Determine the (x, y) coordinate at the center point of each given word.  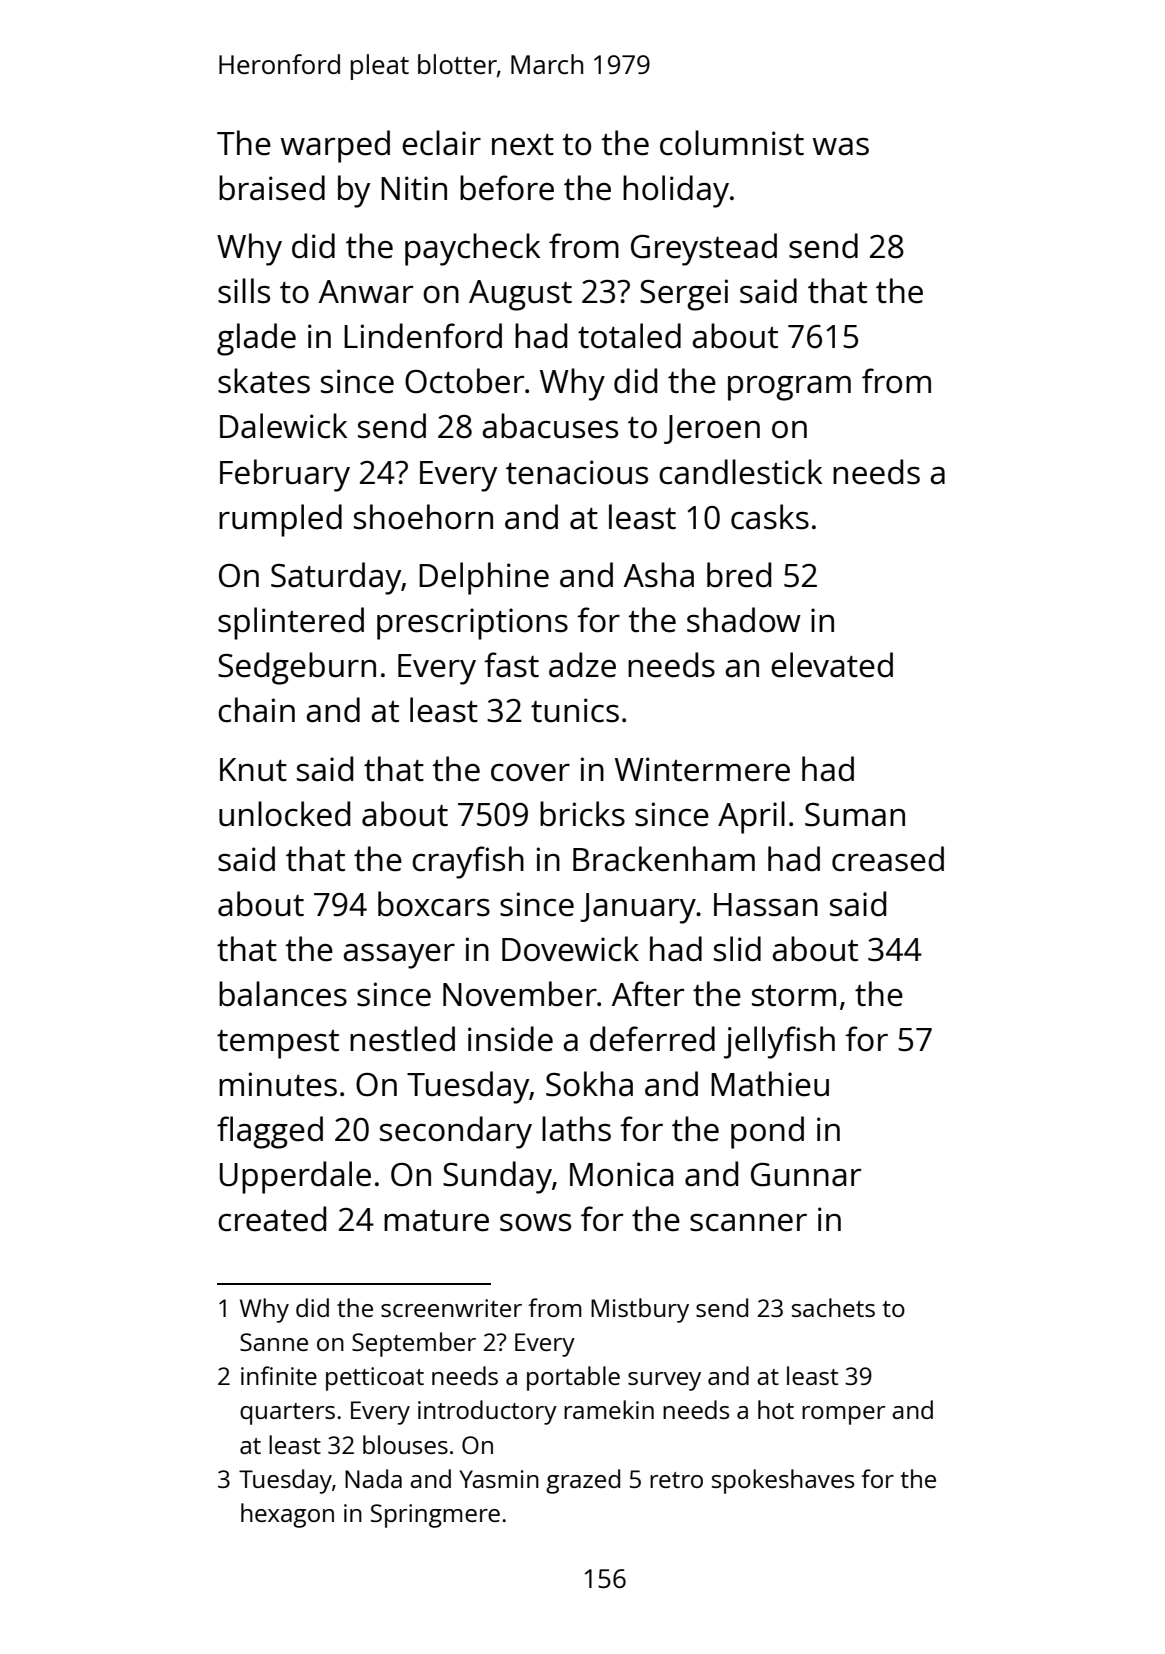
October (465, 381)
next (523, 145)
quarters (287, 1414)
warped (335, 146)
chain (256, 710)
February (285, 475)
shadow (744, 620)
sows (535, 1223)
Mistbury (640, 1310)
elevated (832, 665)
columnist (732, 143)
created (272, 1219)
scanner (748, 1223)
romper (843, 1415)
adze (582, 665)
